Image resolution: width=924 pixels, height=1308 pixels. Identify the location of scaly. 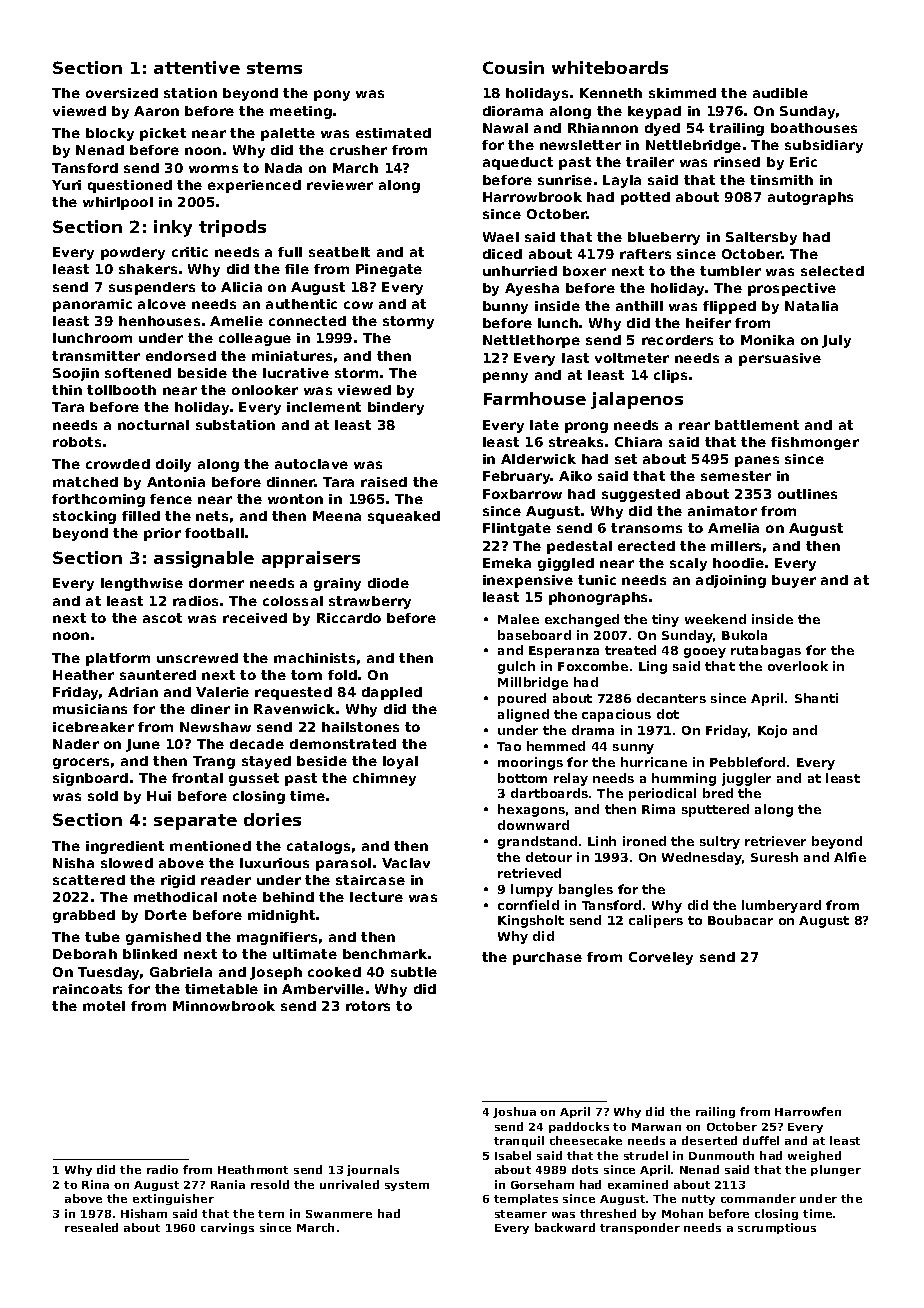
(688, 564).
